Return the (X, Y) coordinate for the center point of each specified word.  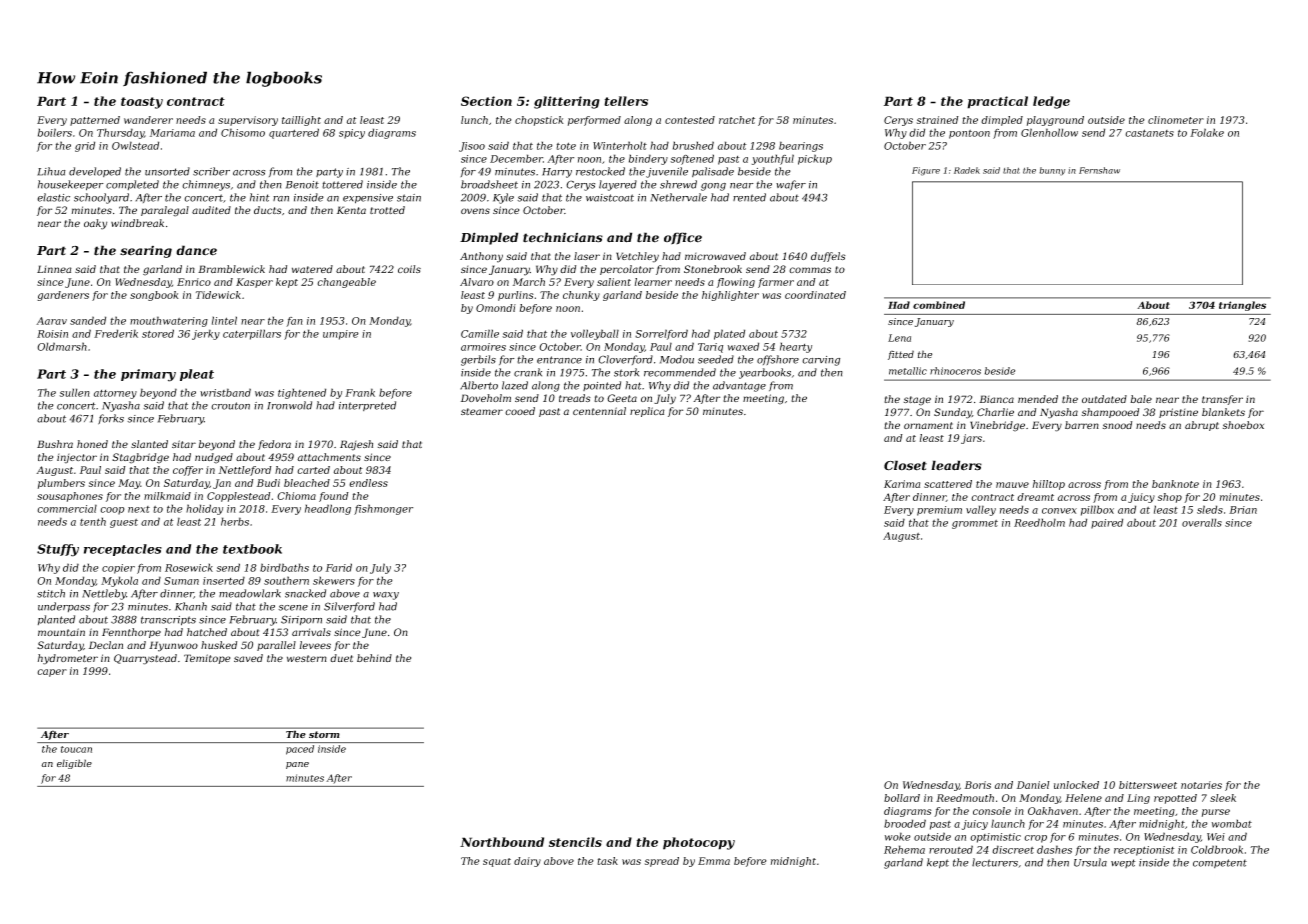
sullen (74, 392)
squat (497, 862)
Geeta (622, 398)
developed (95, 172)
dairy (527, 862)
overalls (1202, 522)
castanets (1149, 133)
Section (486, 101)
